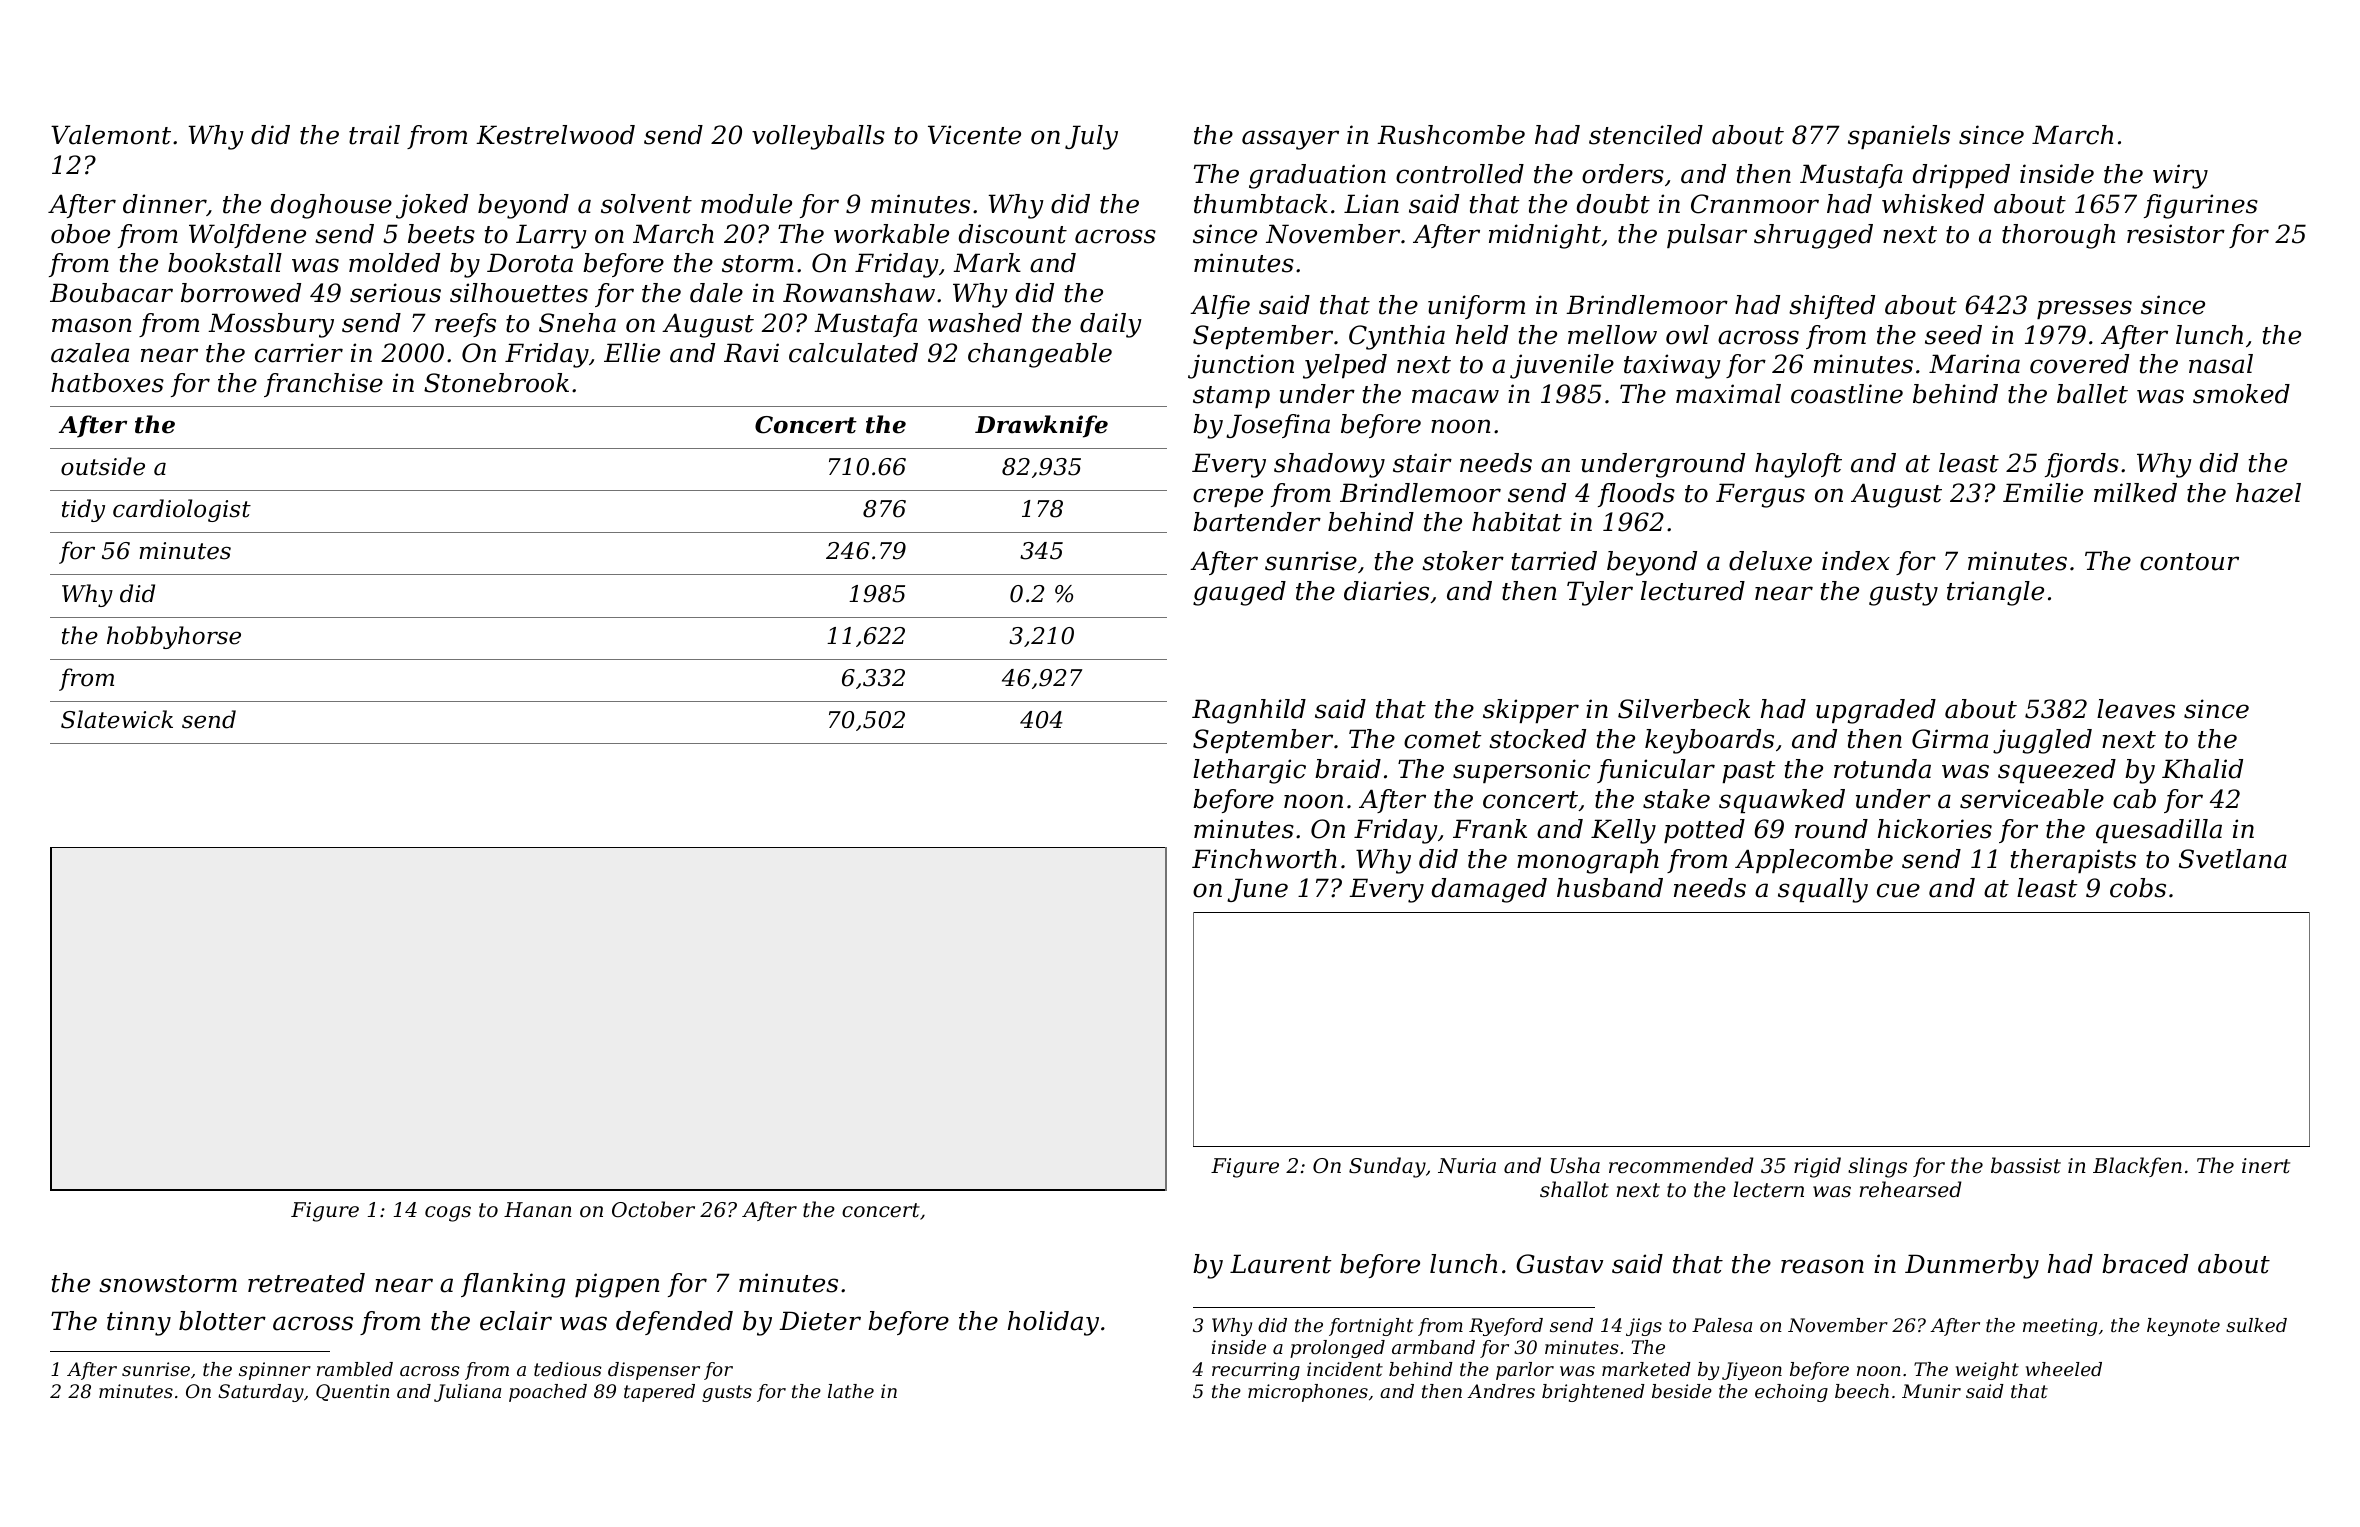 Image resolution: width=2360 pixels, height=1527 pixels. What do you see at coordinates (2138, 888) in the screenshot?
I see `cobs` at bounding box center [2138, 888].
